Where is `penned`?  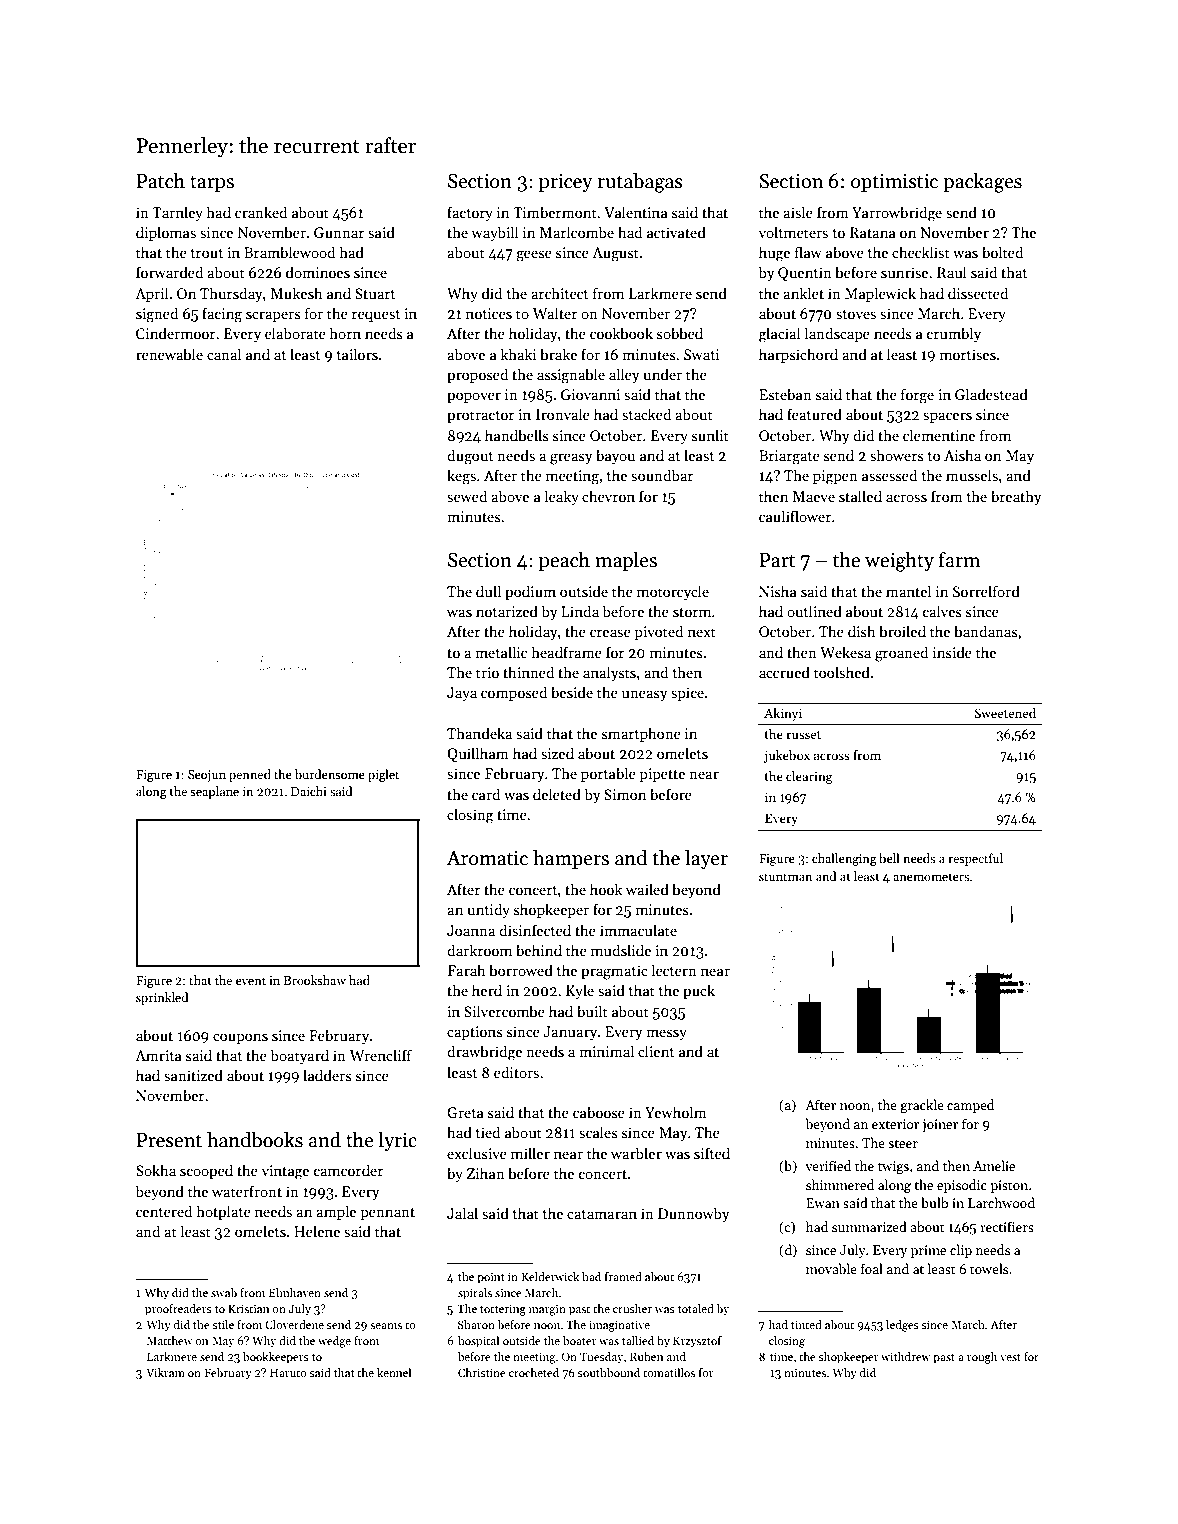 penned is located at coordinates (250, 775).
